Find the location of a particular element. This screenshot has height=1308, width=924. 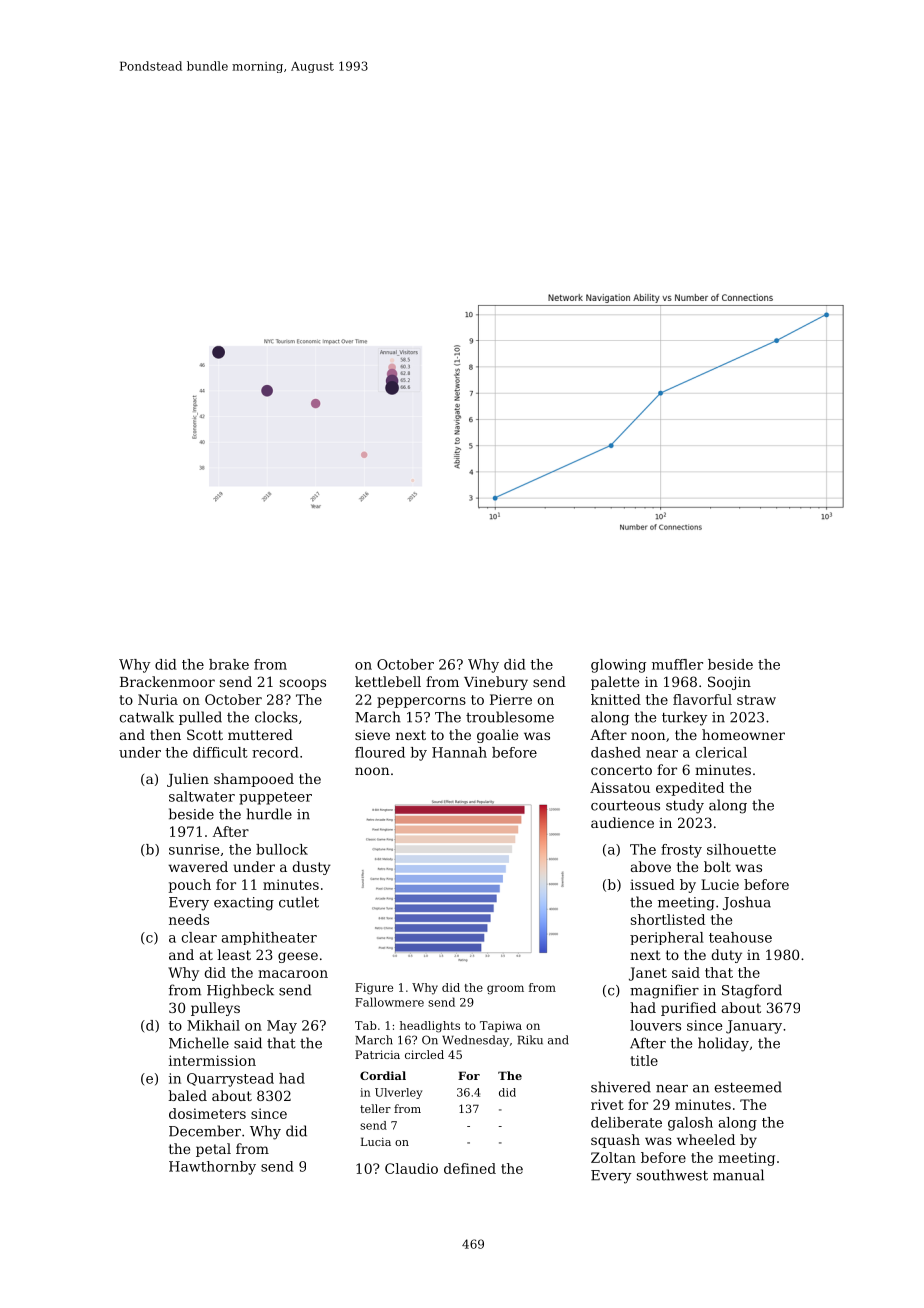

glowing is located at coordinates (618, 666).
